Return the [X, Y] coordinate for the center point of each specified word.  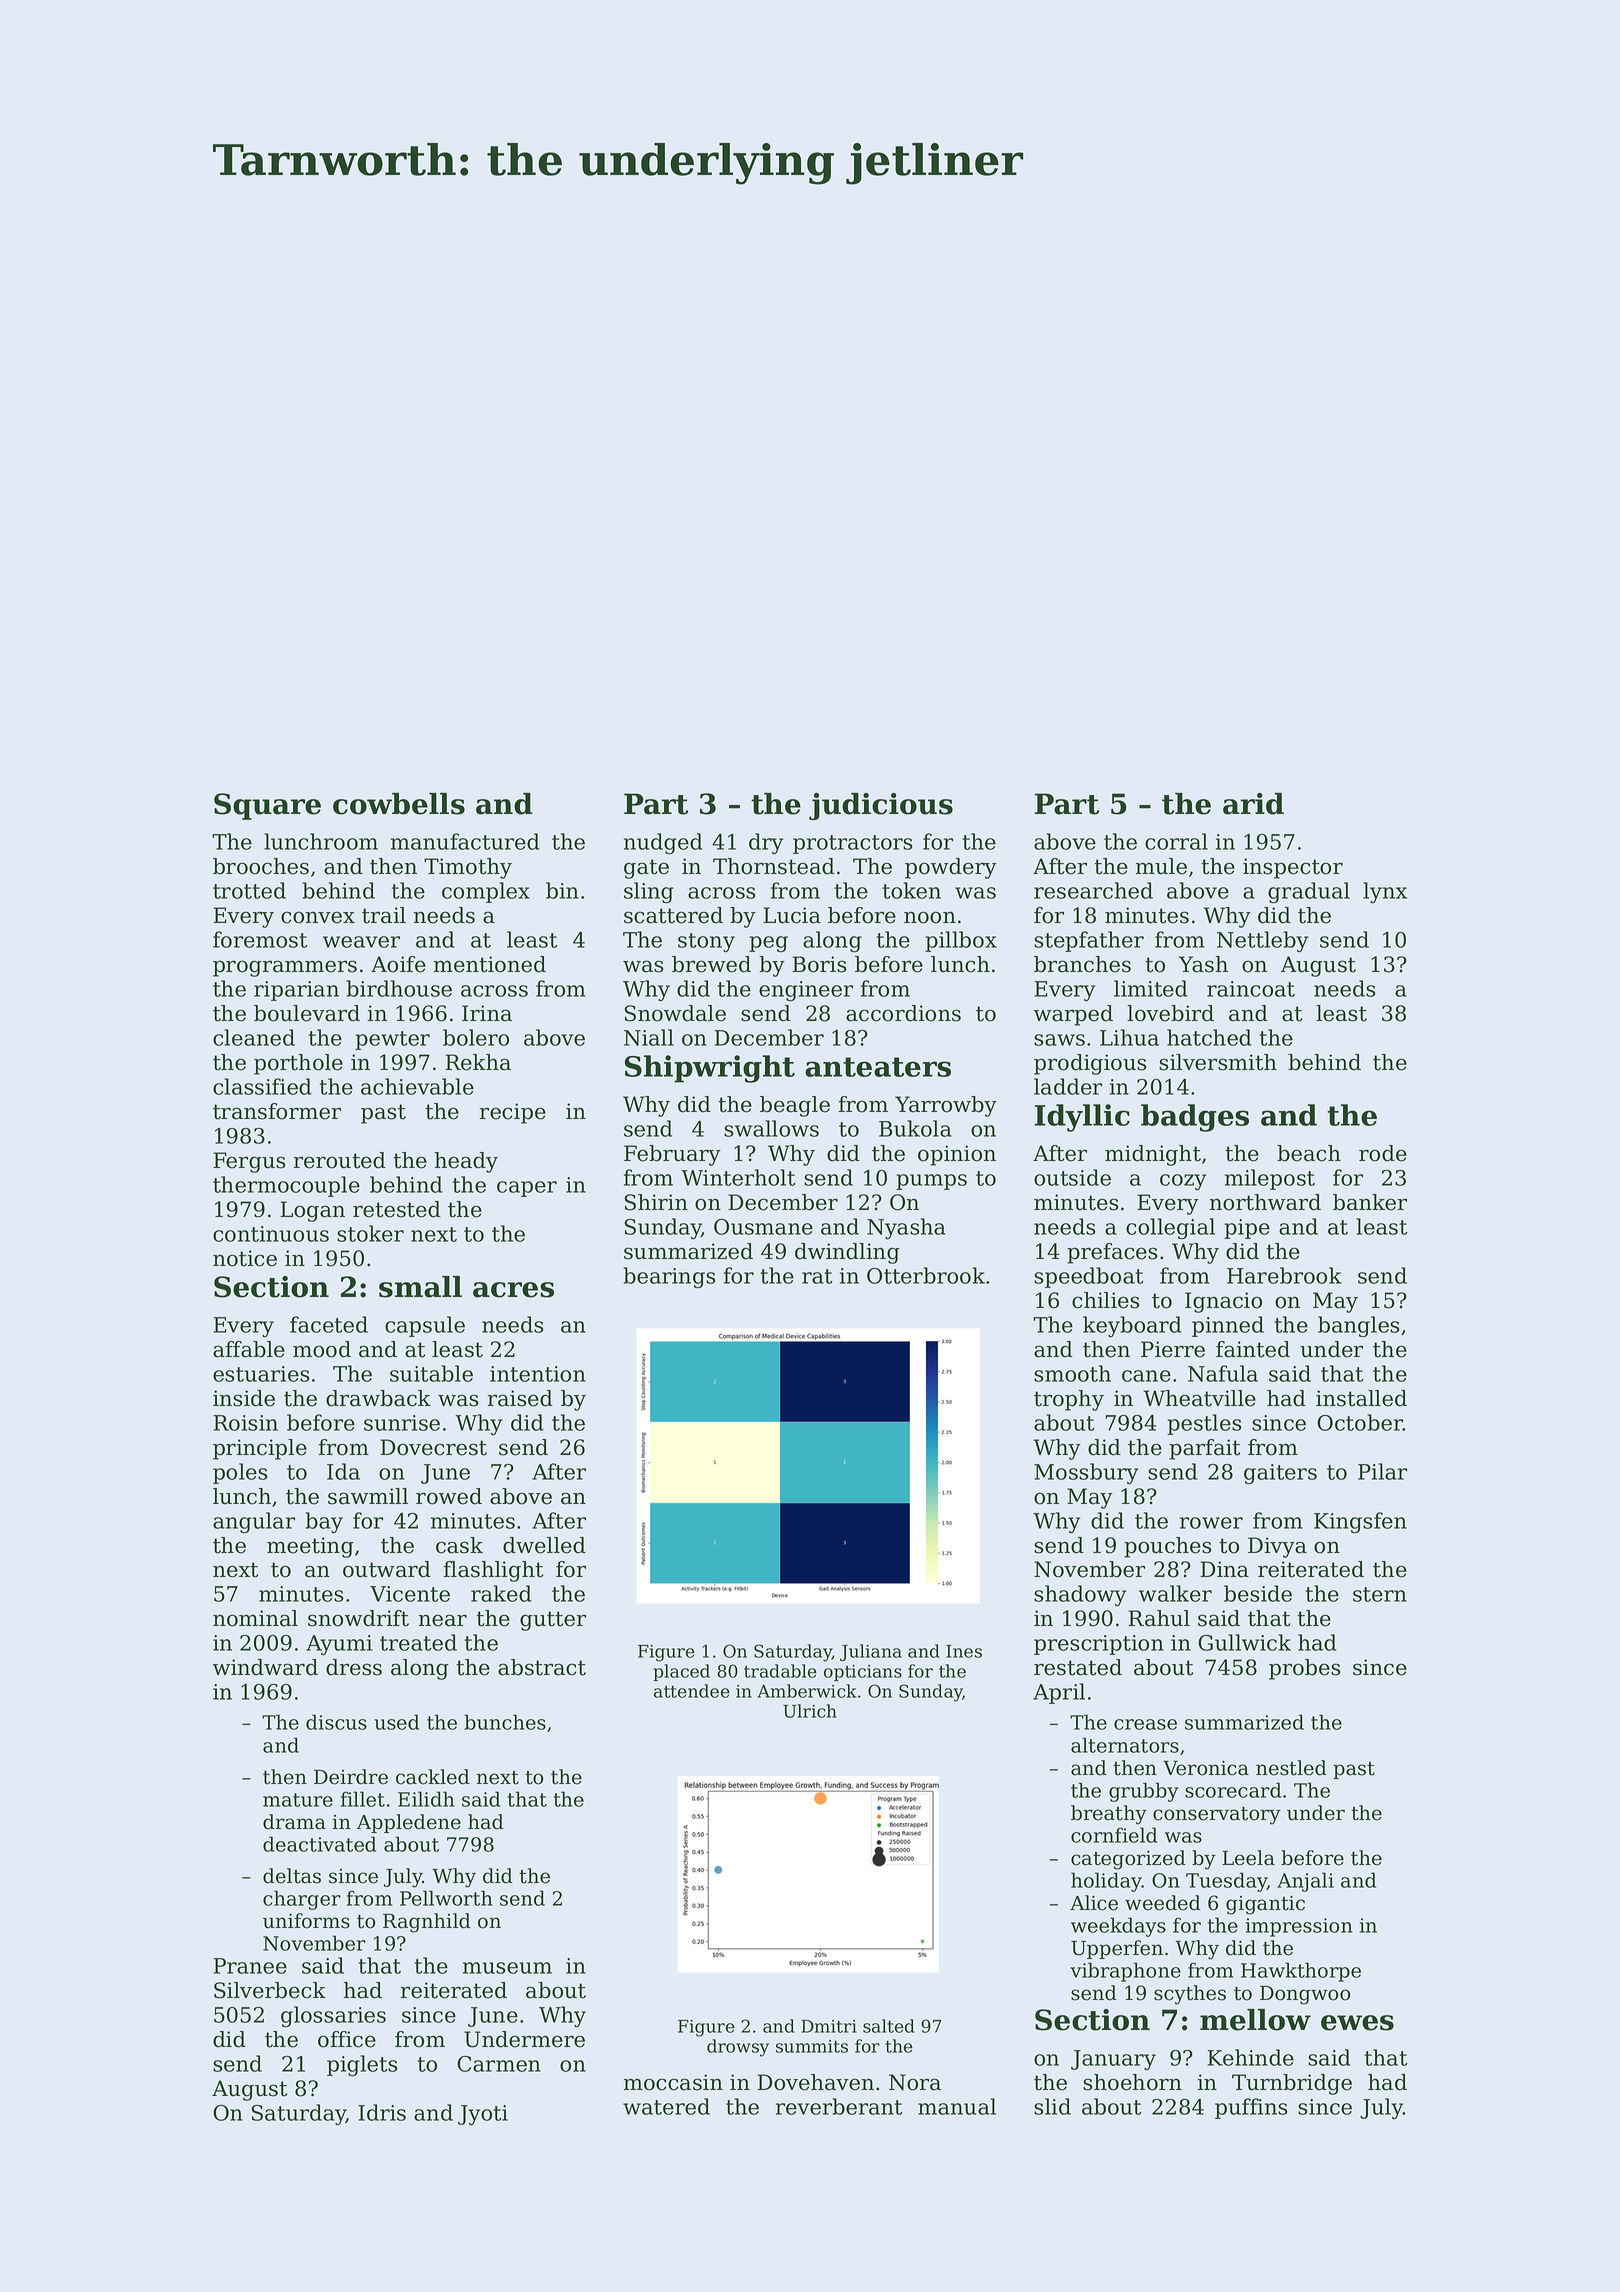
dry [766, 843]
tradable [780, 1671]
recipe [513, 1113]
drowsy [738, 2048]
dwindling [847, 1253]
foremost [260, 939]
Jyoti [483, 2115]
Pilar [1382, 1471]
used [396, 1722]
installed [1361, 1398]
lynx [1385, 892]
